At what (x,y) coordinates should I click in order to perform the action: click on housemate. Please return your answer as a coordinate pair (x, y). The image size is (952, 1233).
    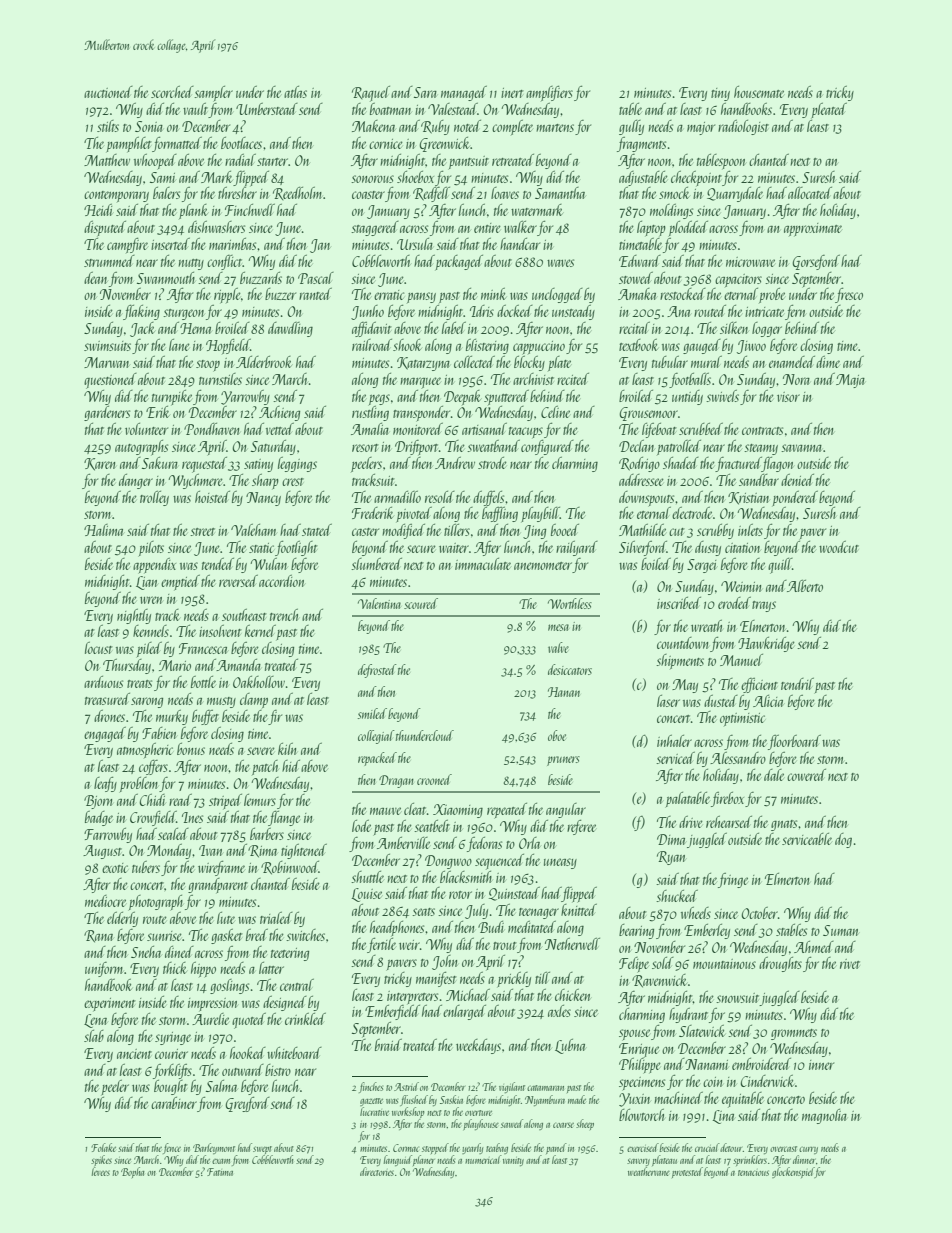
    Looking at the image, I should click on (759, 92).
